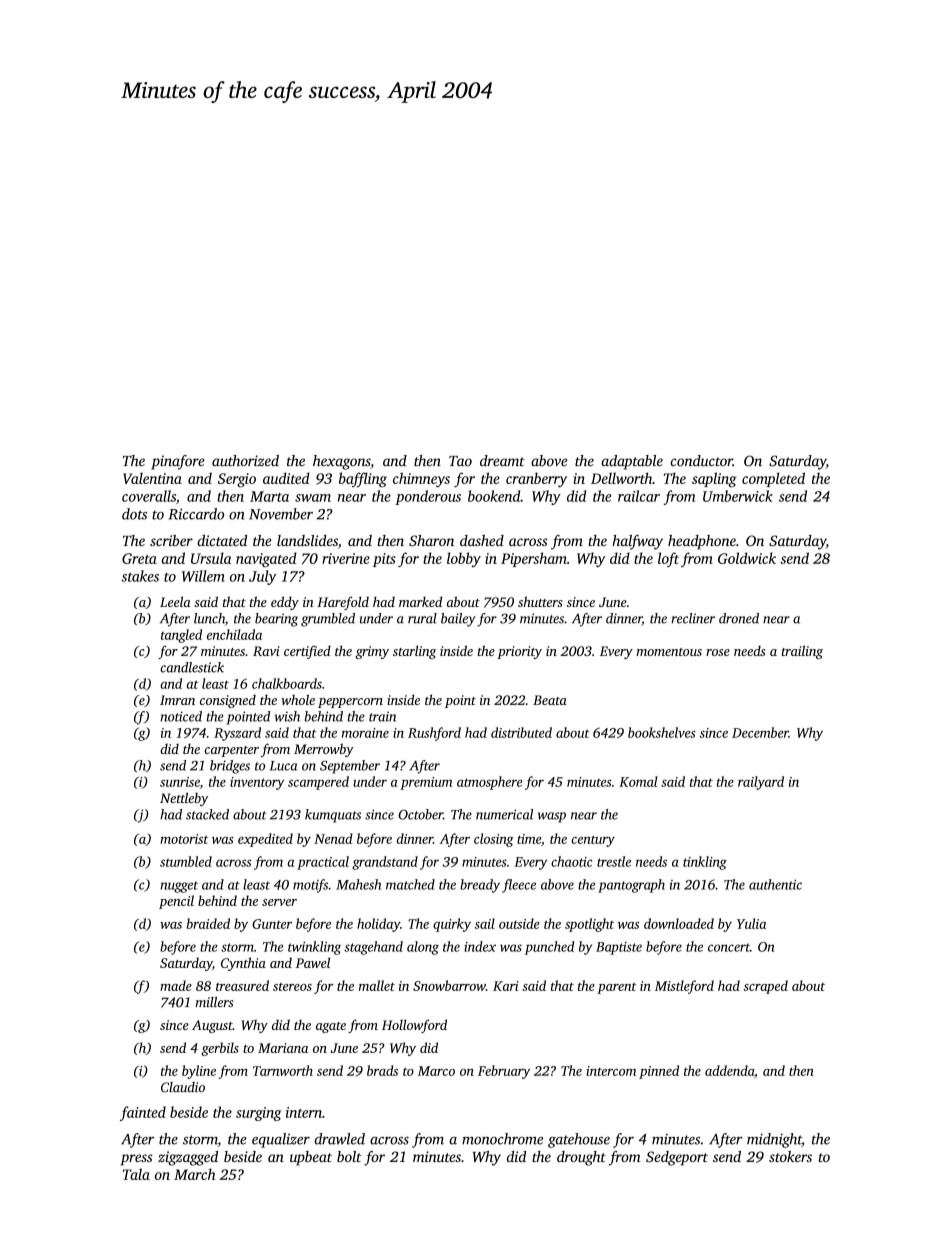 The height and width of the screenshot is (1233, 952). Describe the element at coordinates (279, 902) in the screenshot. I see `server` at that location.
